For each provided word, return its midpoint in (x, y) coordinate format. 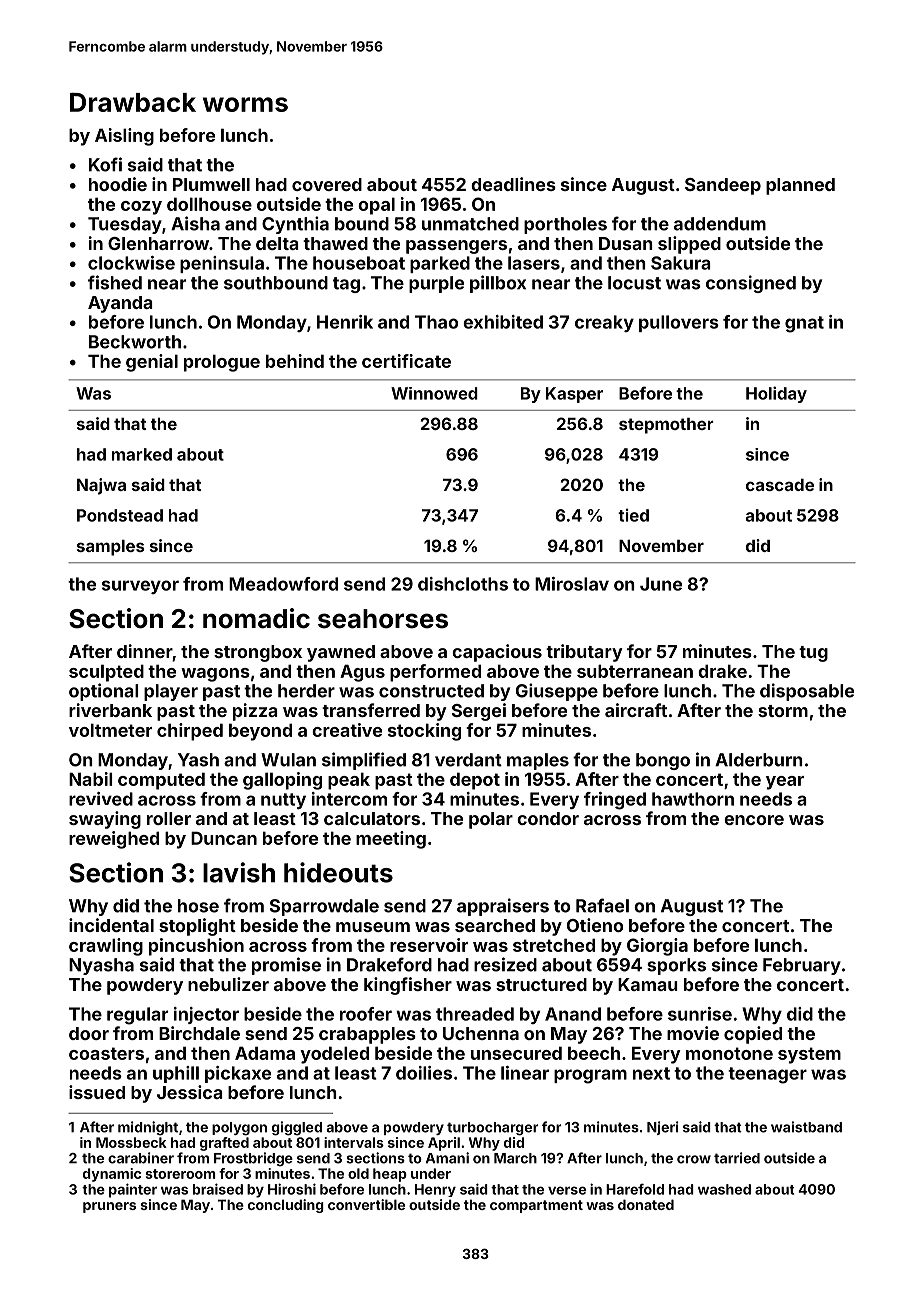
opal (376, 206)
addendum (720, 224)
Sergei (479, 712)
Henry (435, 1190)
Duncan (224, 838)
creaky (604, 323)
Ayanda (120, 304)
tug (813, 654)
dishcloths (463, 584)
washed (724, 1189)
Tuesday (125, 225)
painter (133, 1190)
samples (110, 548)
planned (800, 186)
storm (783, 711)
